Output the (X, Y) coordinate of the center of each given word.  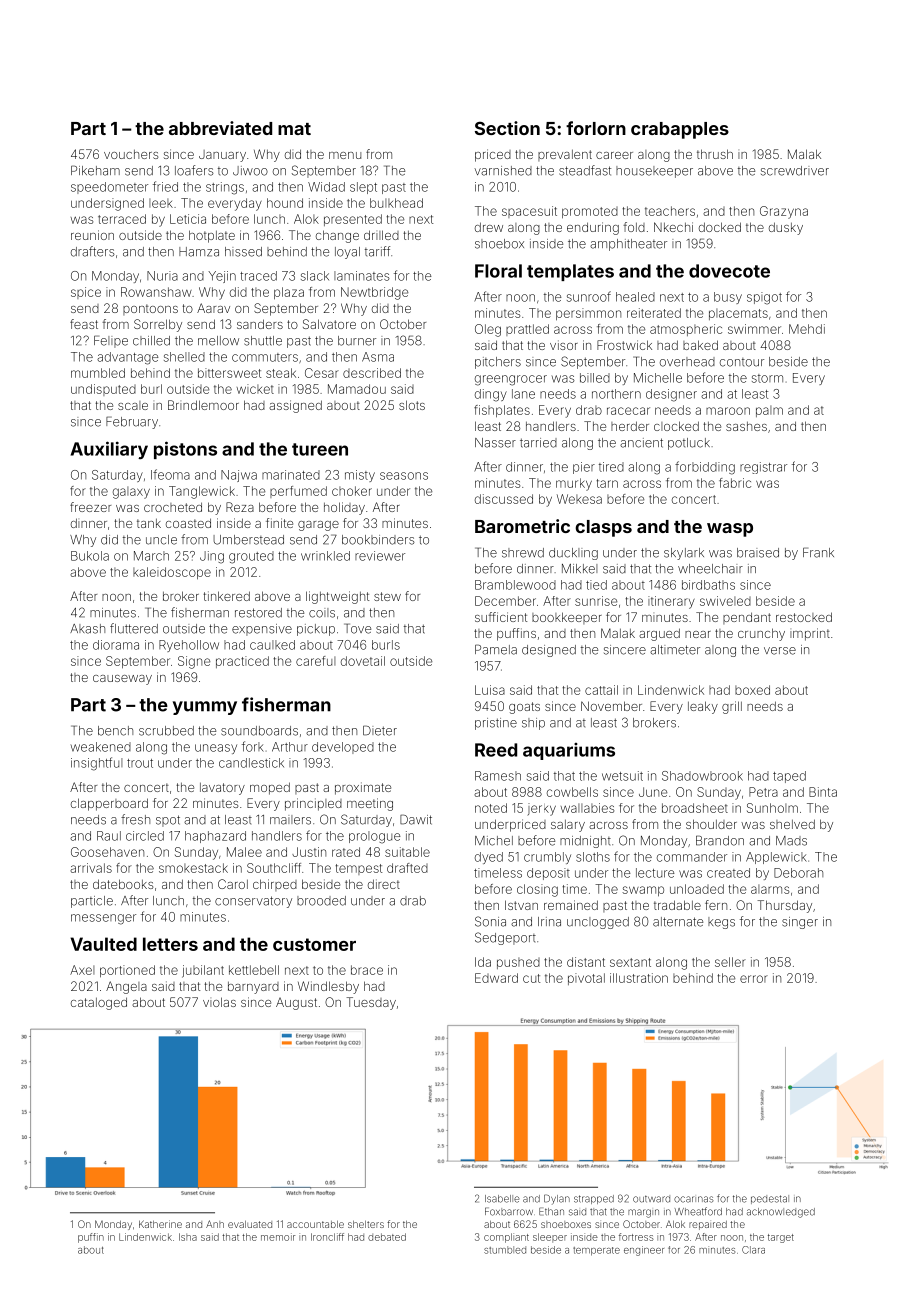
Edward (496, 978)
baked (700, 345)
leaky (703, 707)
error (754, 979)
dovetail (363, 661)
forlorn (596, 128)
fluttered (134, 628)
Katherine (160, 1224)
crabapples (680, 130)
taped (789, 777)
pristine (496, 724)
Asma (378, 357)
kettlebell (254, 970)
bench (115, 731)
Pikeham (95, 170)
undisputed (103, 390)
